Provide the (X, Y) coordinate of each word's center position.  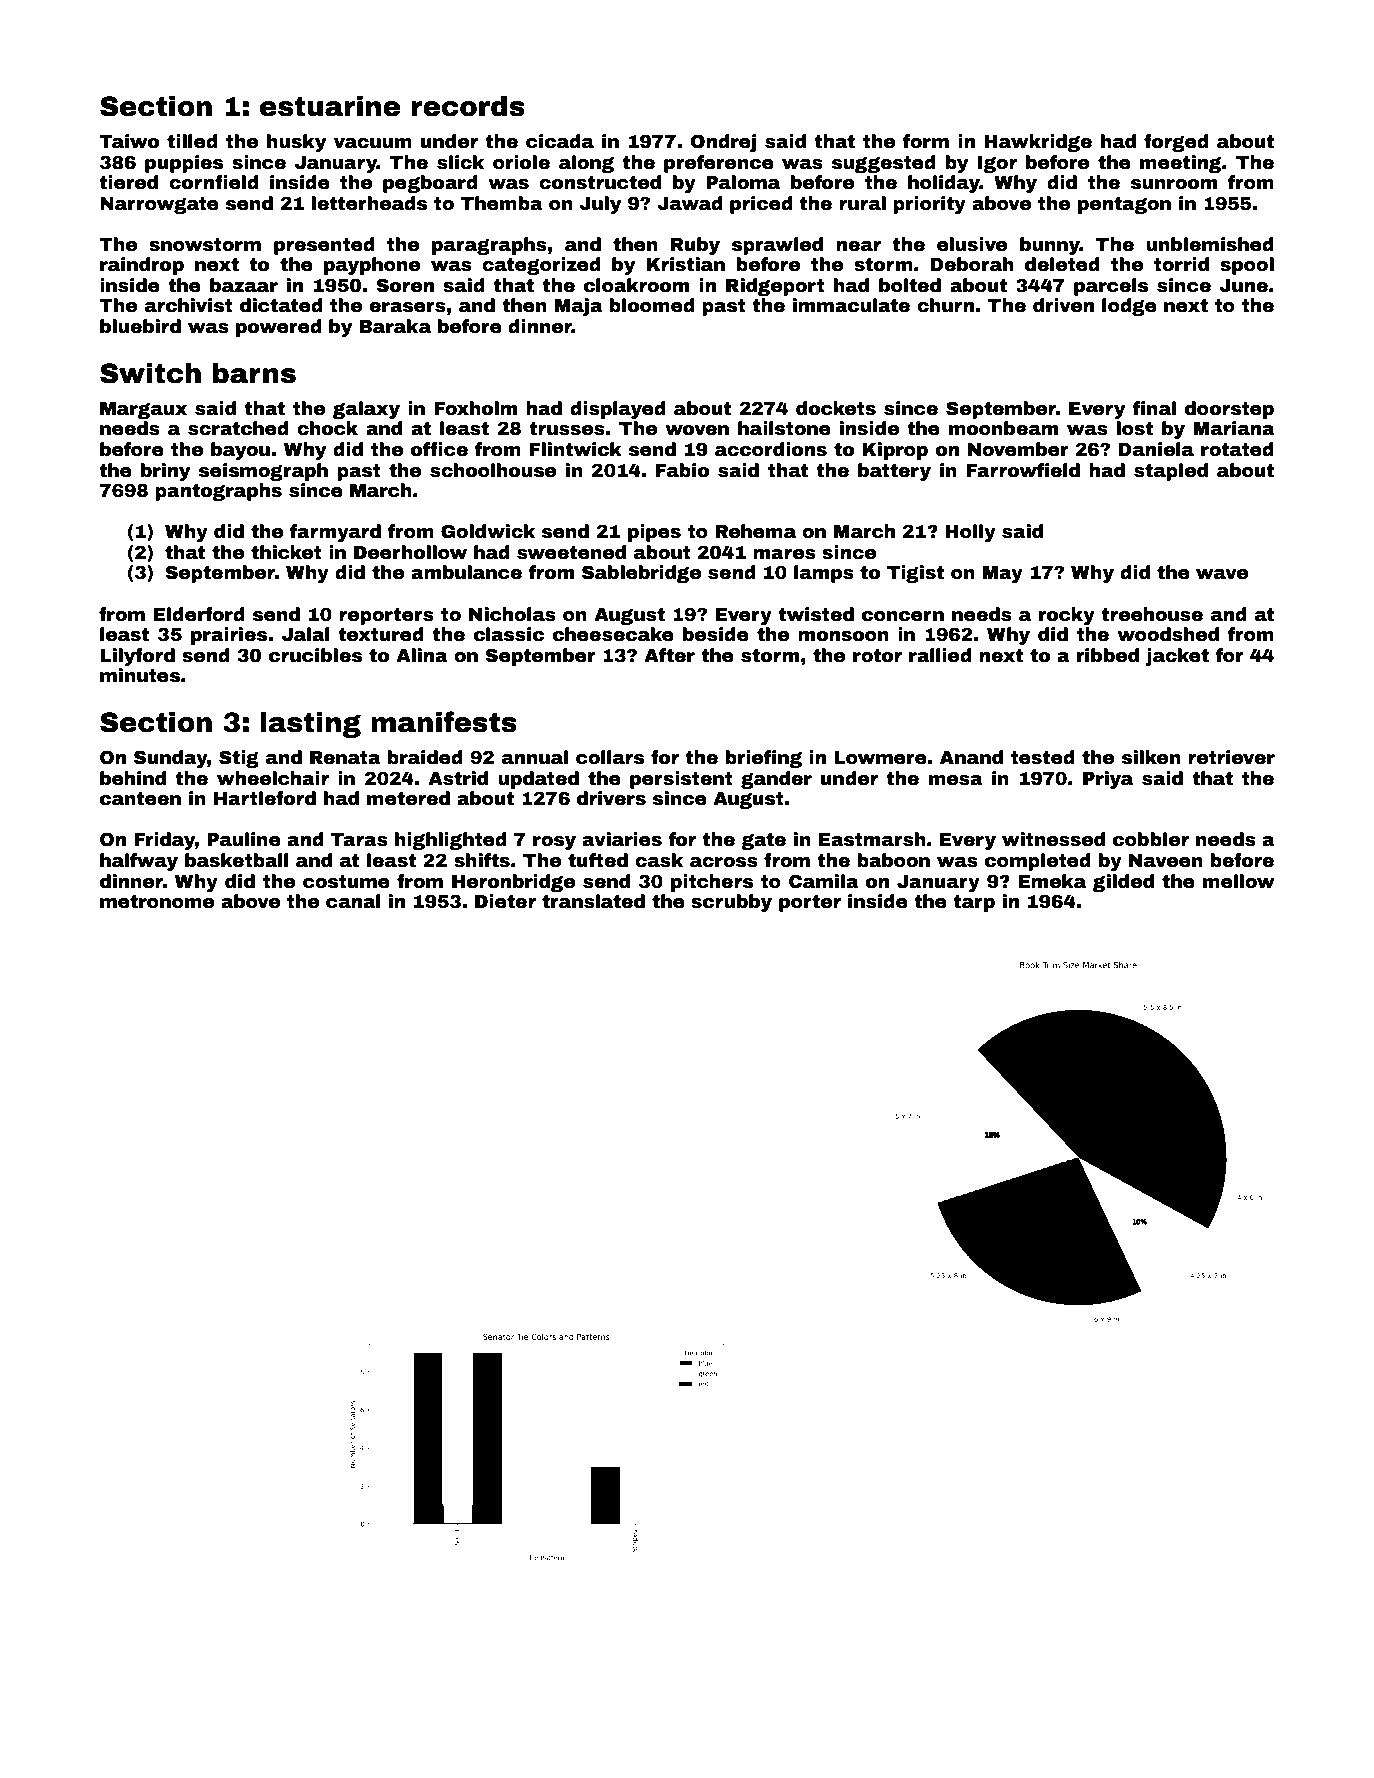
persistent (681, 780)
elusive (972, 244)
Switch (150, 373)
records (468, 106)
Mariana (1234, 428)
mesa (956, 780)
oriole (521, 162)
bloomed (652, 305)
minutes (140, 675)
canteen (140, 799)
